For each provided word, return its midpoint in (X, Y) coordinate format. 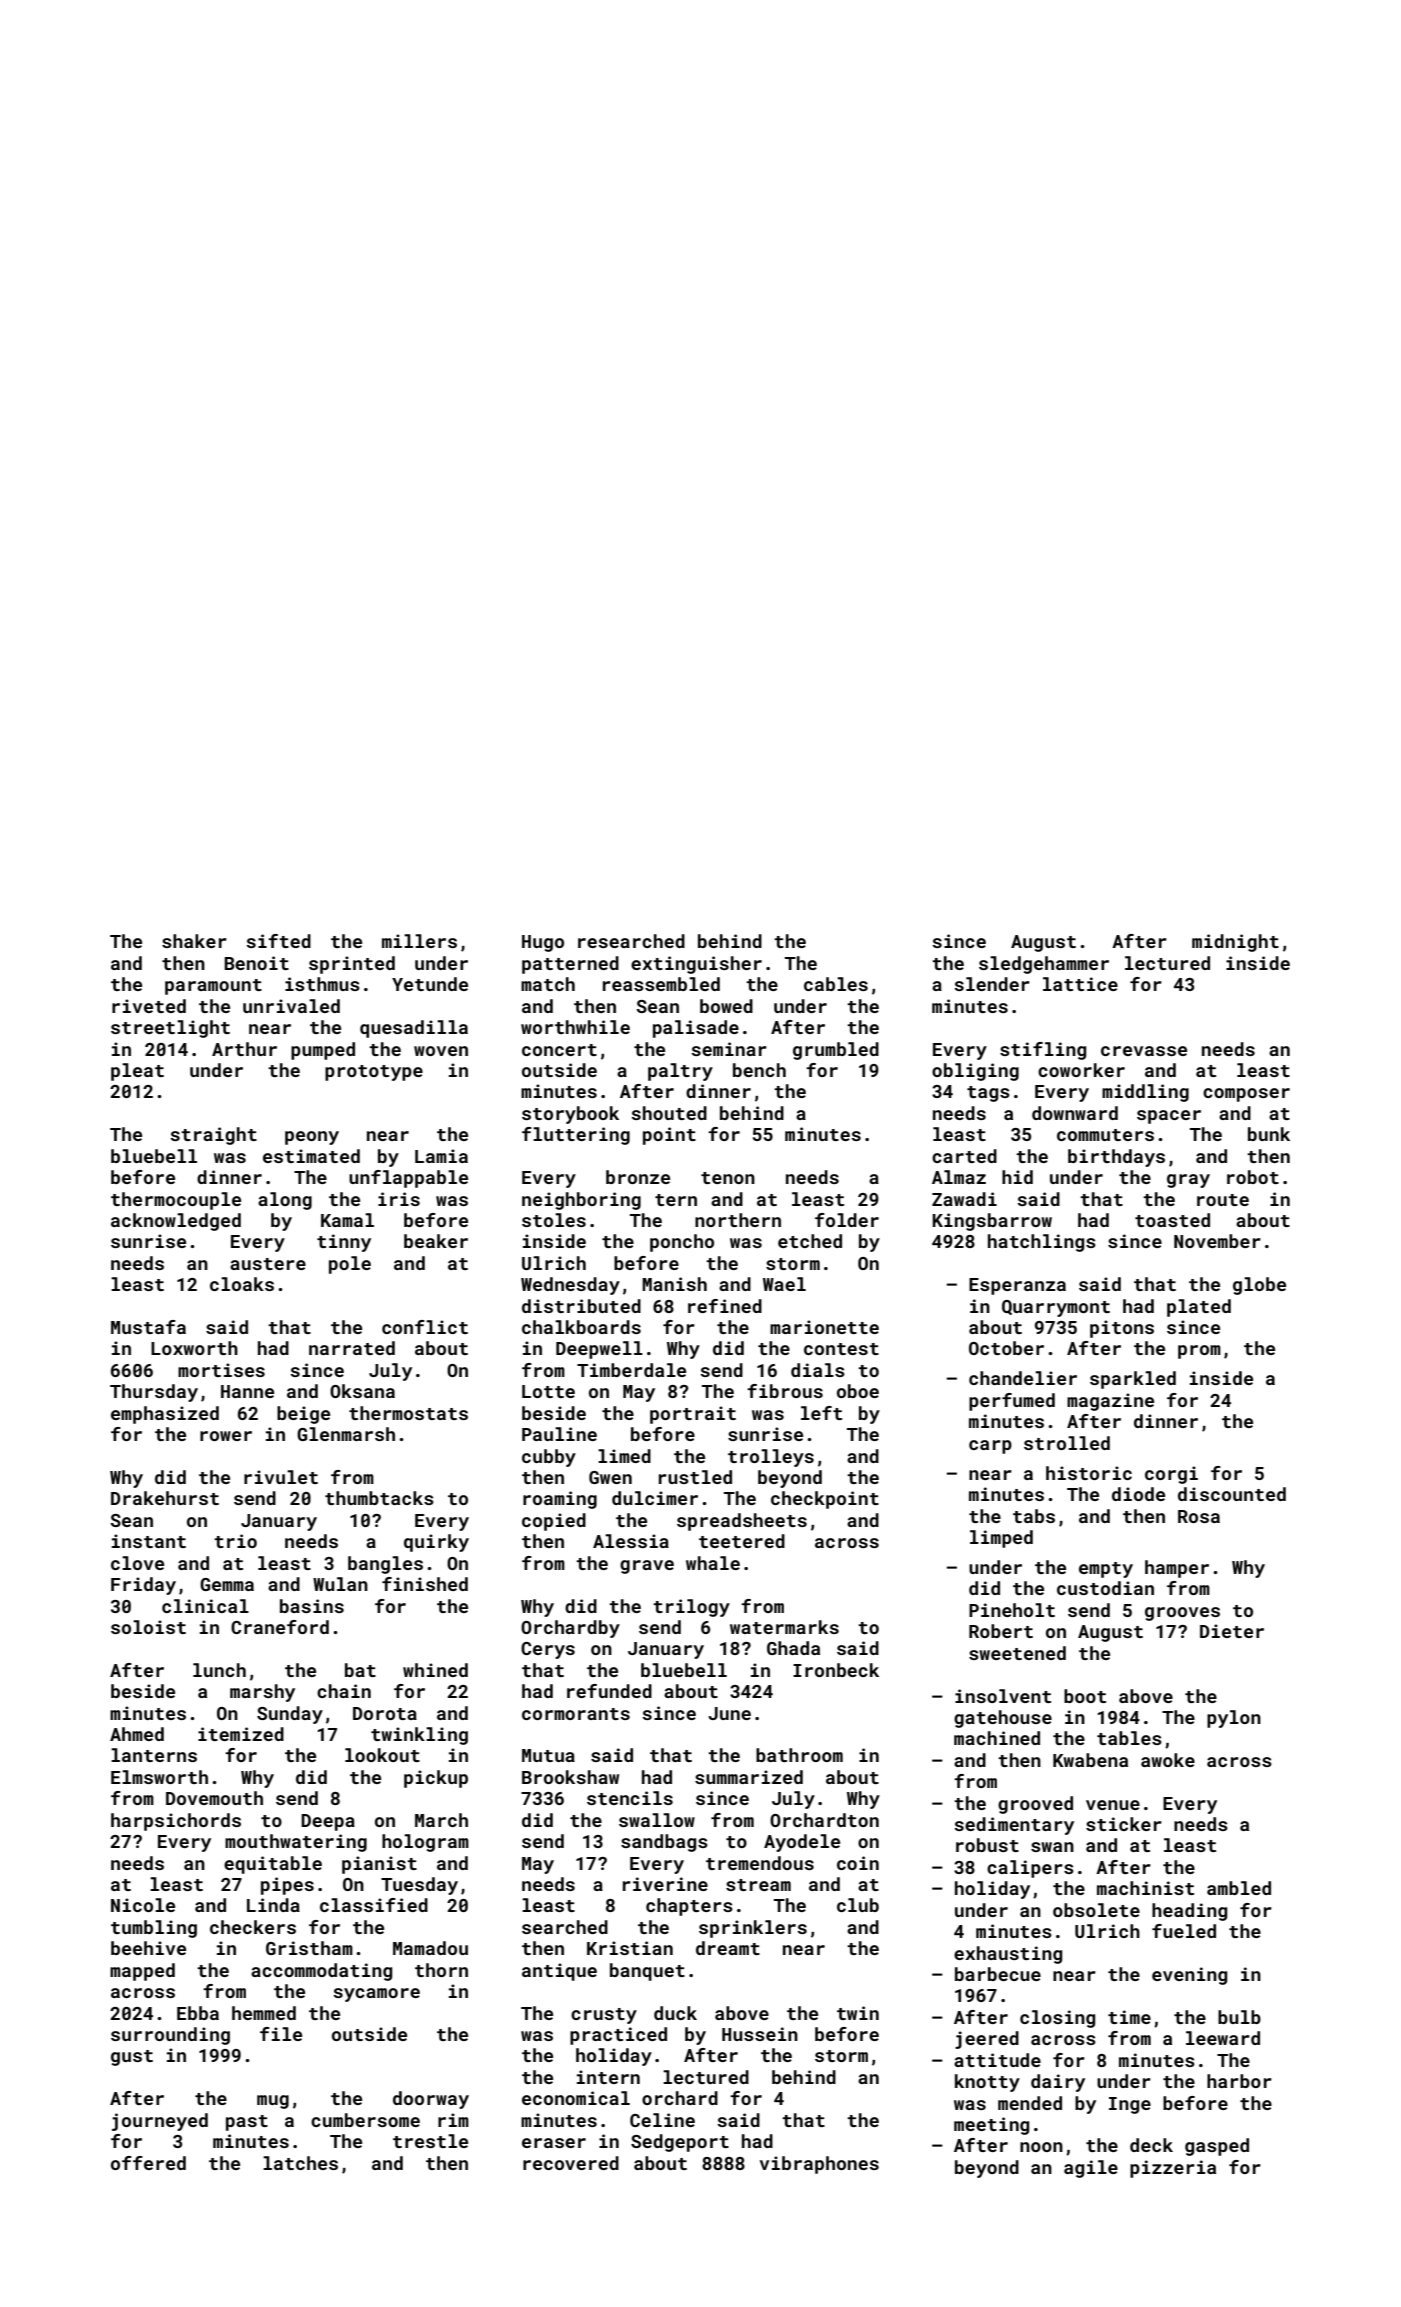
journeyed (160, 2122)
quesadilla (414, 1029)
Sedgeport (680, 2143)
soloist (148, 1627)
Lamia (441, 1156)
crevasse (1144, 1051)
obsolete (1096, 1910)
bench (759, 1070)
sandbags (664, 1843)
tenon (728, 1178)
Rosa (1199, 1516)
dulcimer (655, 1498)
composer (1246, 1095)
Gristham (309, 1948)
